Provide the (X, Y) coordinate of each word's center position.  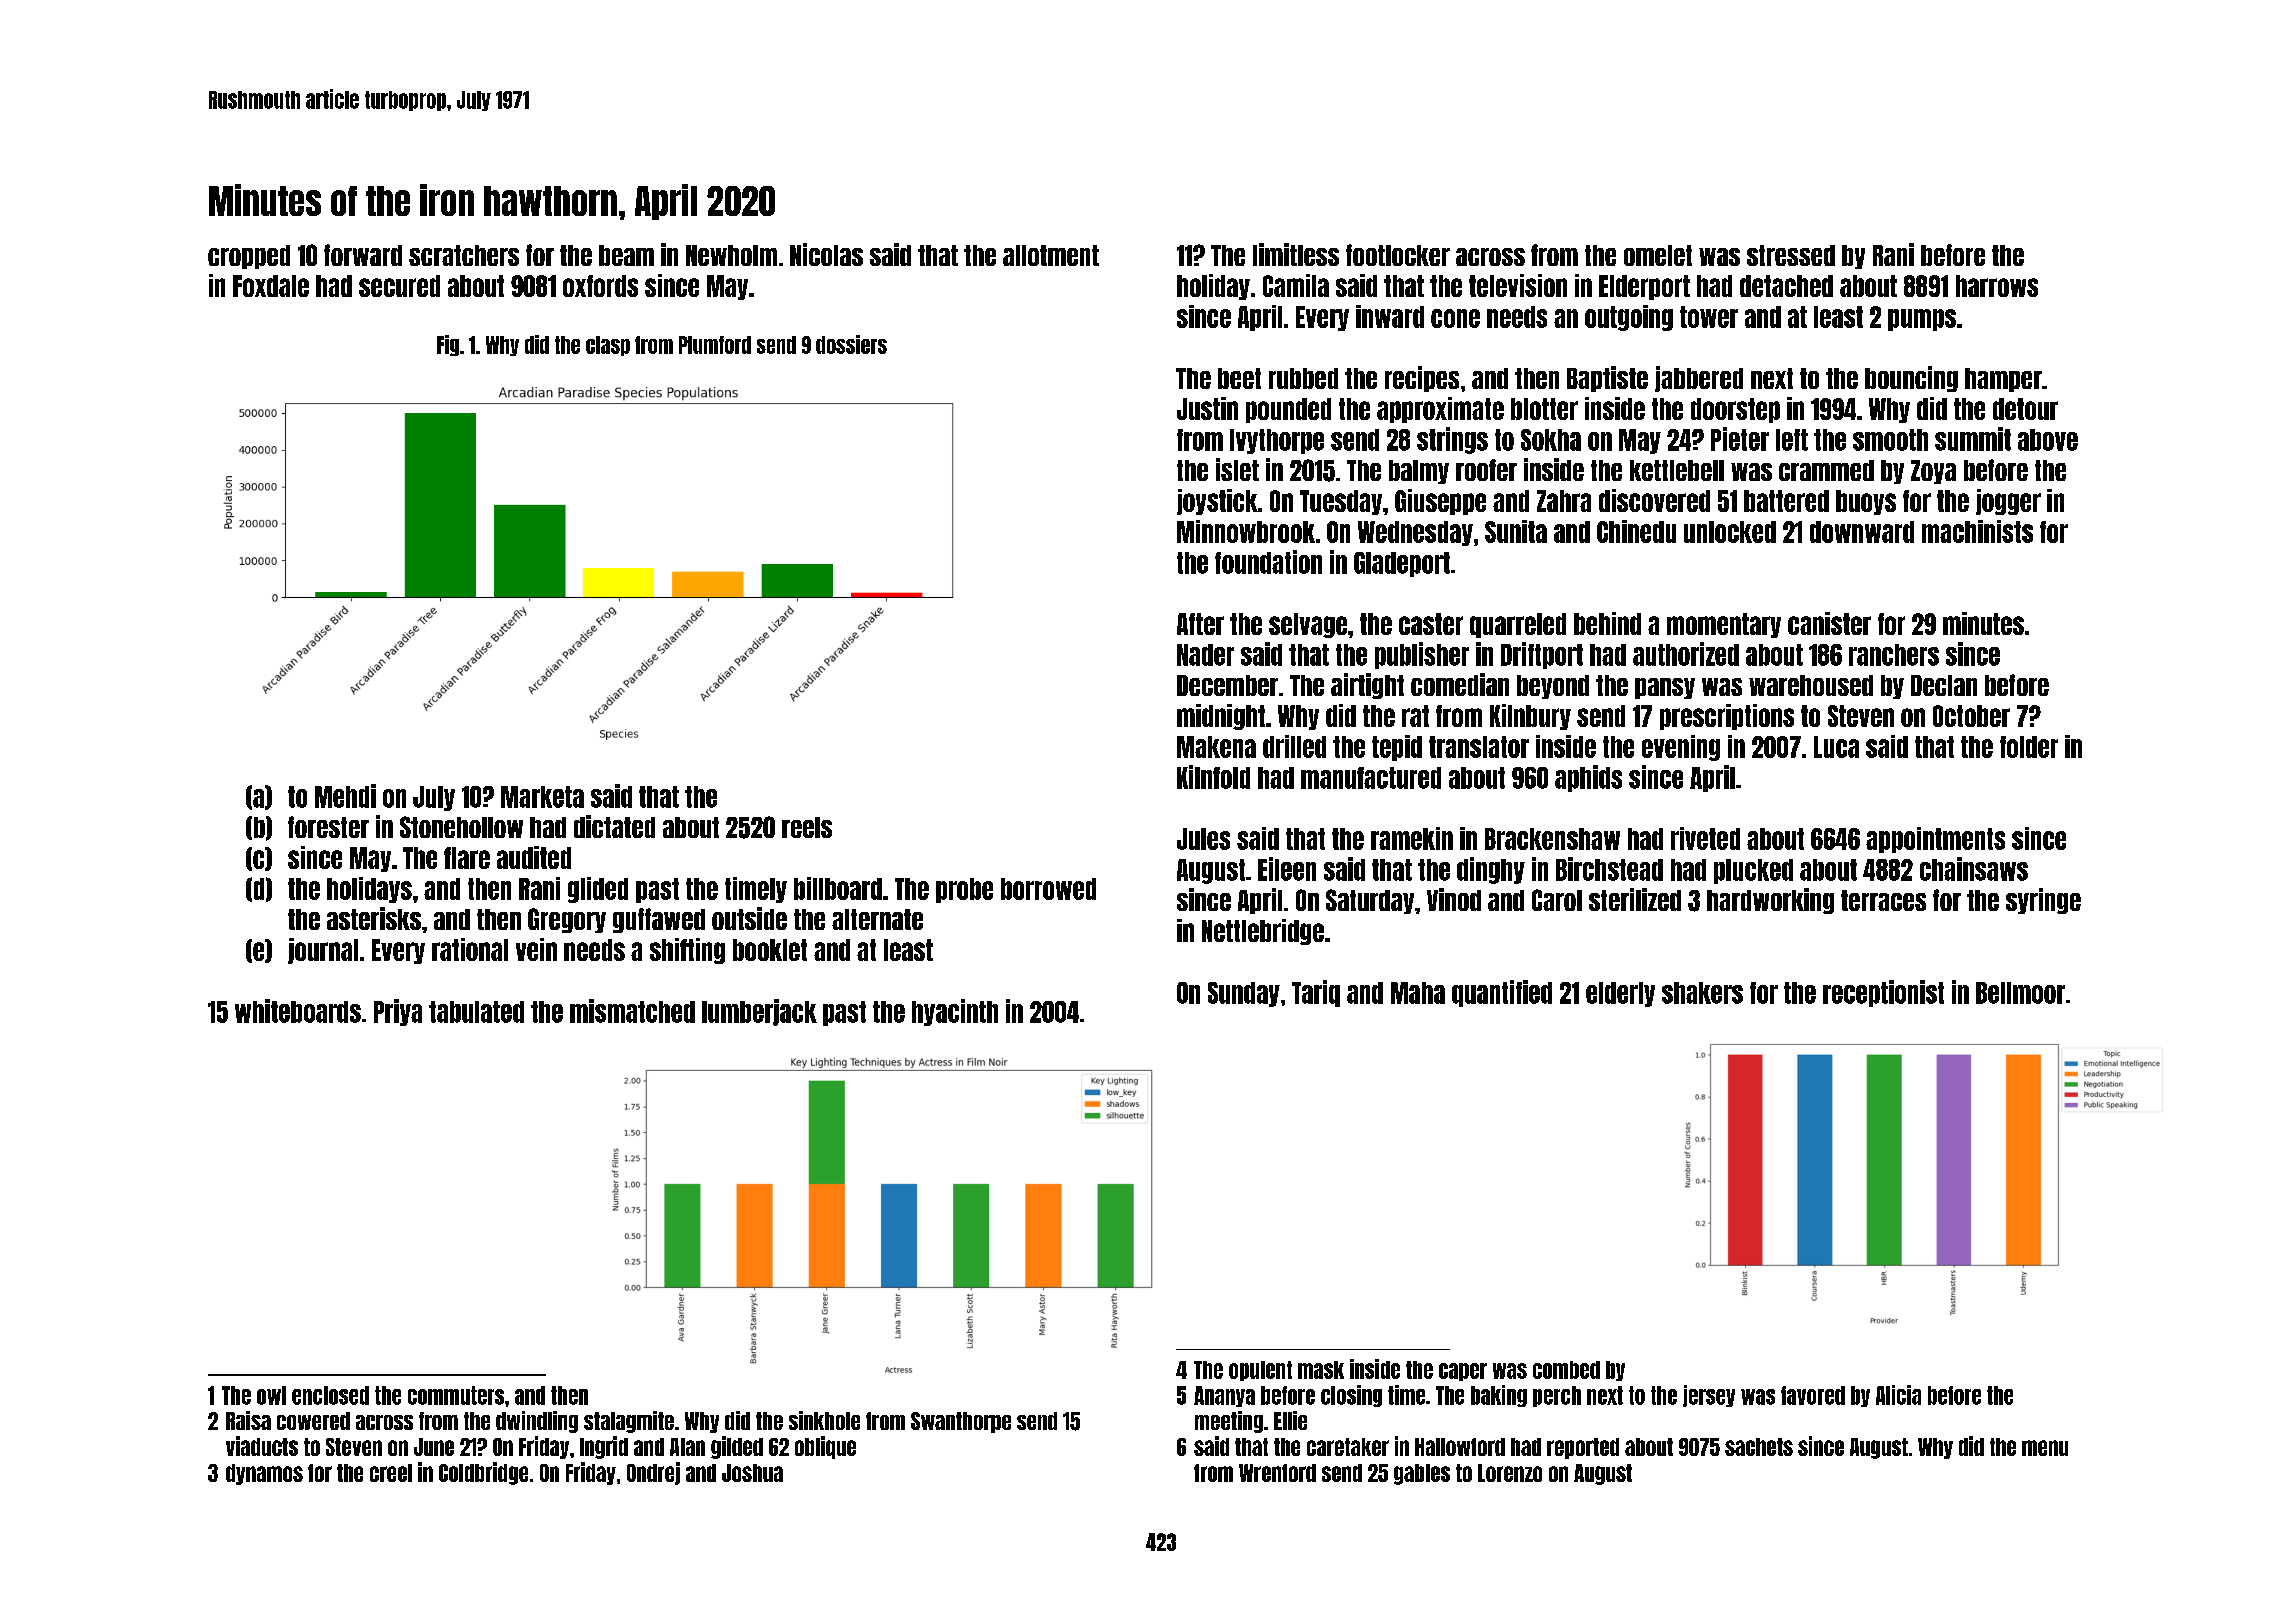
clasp (608, 346)
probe (964, 890)
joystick (1217, 502)
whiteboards (298, 1011)
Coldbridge (483, 1473)
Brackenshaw (1552, 839)
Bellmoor (2020, 993)
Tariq (1316, 993)
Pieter (1740, 439)
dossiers (851, 344)
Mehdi (345, 796)
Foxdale (271, 286)
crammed (1826, 470)
